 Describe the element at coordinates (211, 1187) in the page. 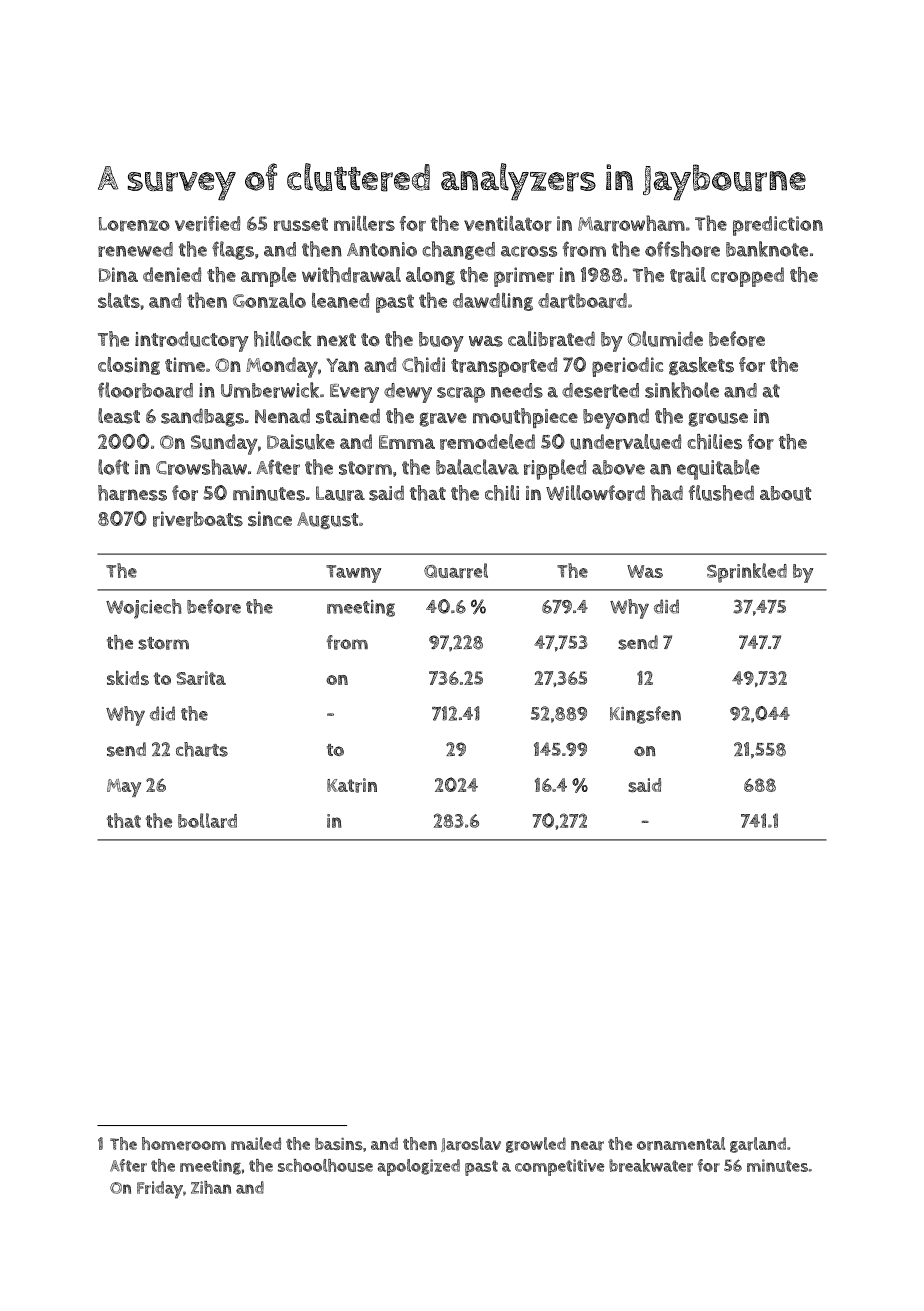

I see `Zihan` at that location.
